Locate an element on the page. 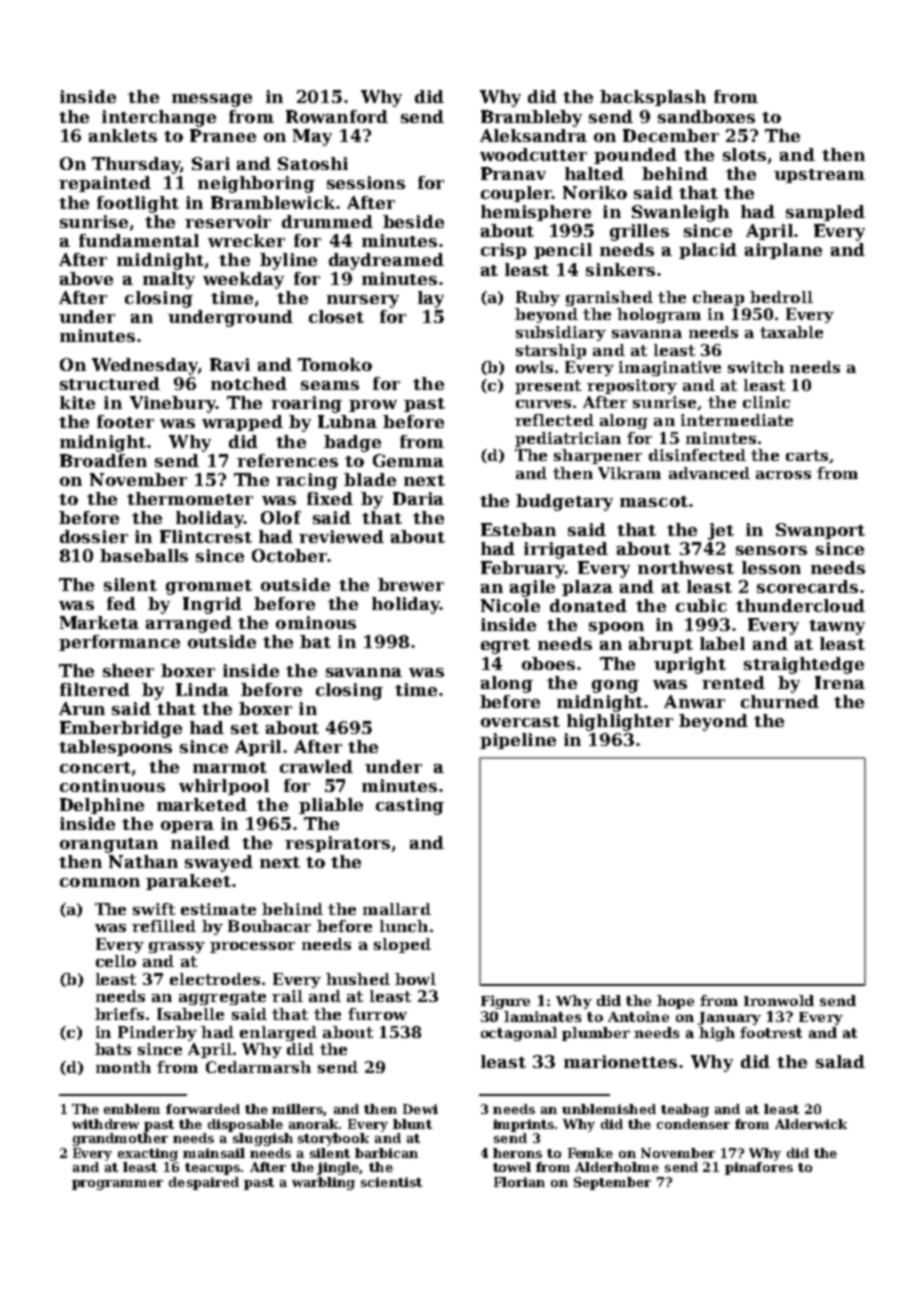  pinafores is located at coordinates (759, 1168).
